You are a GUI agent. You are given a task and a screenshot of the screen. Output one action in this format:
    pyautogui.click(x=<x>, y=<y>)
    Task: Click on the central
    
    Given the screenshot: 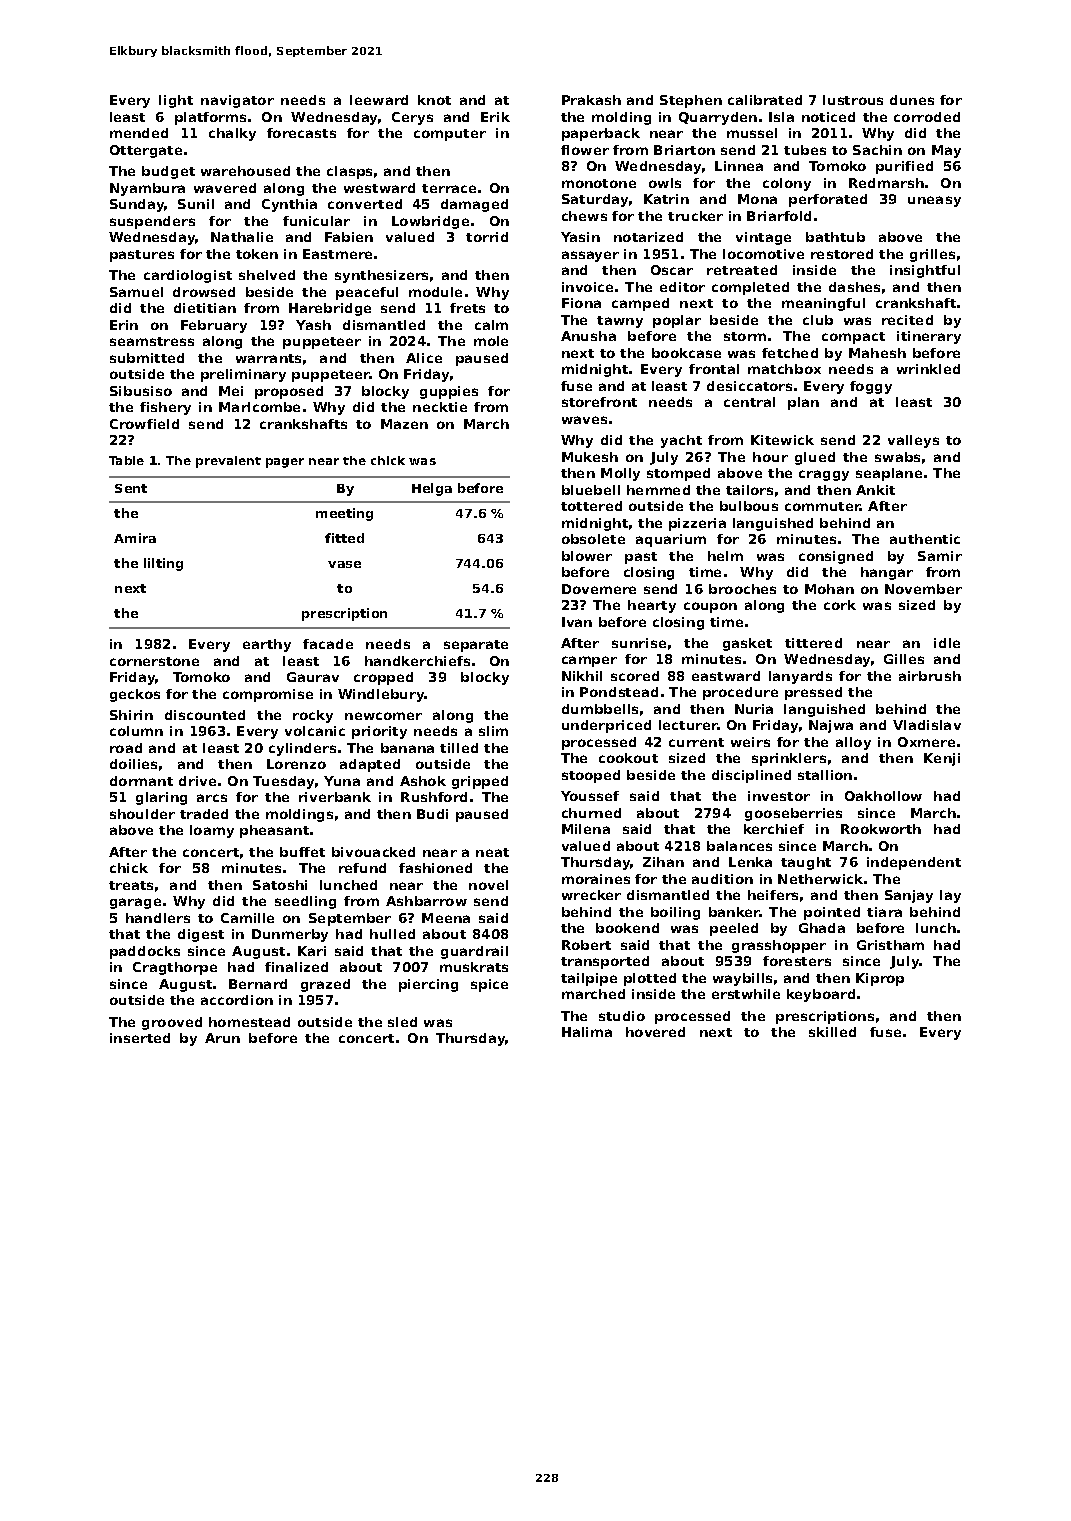 What is the action you would take?
    pyautogui.click(x=749, y=402)
